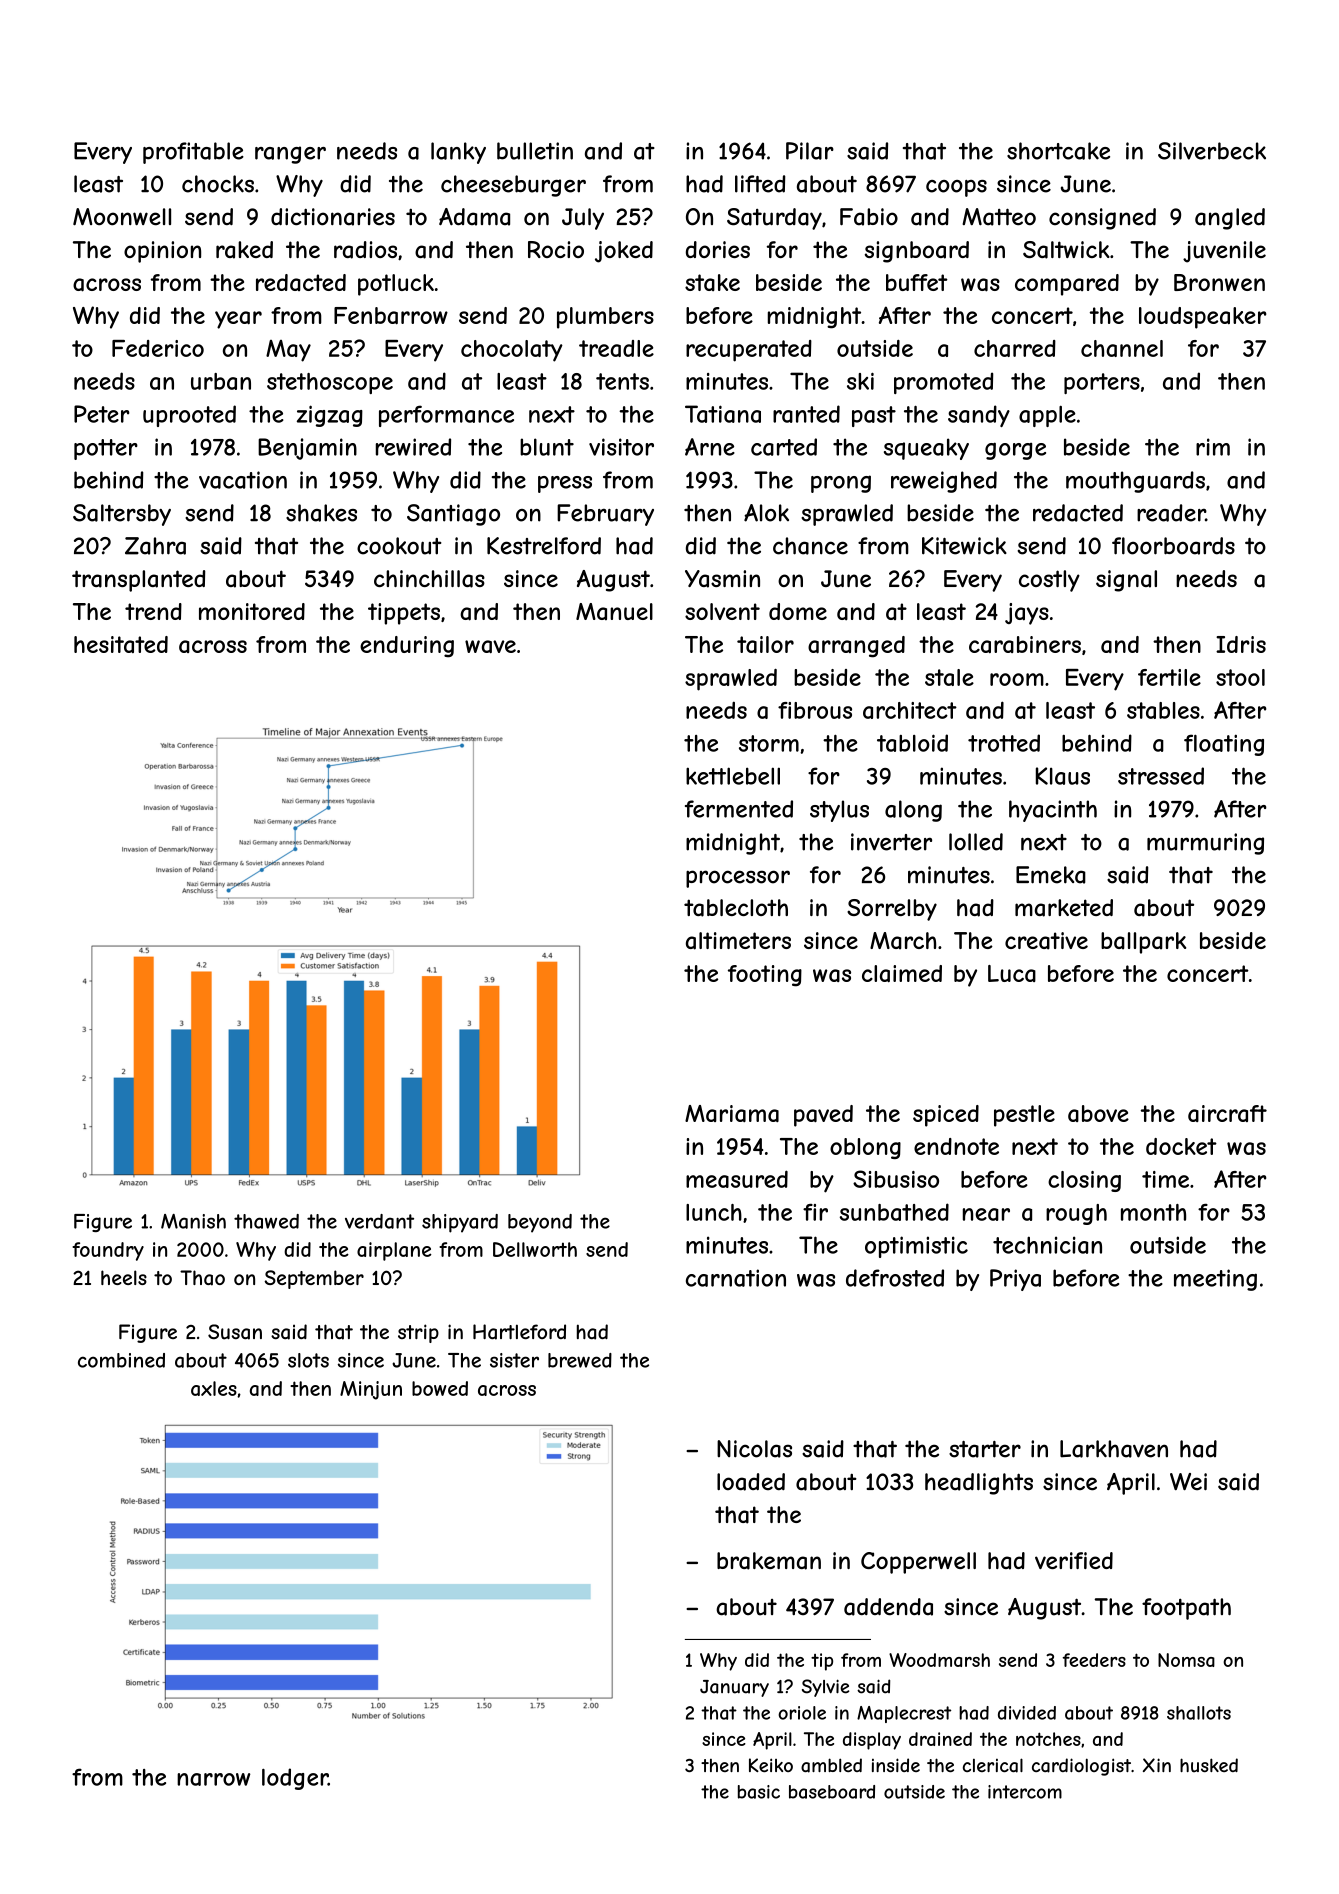 This document has width=1339, height=1894. I want to click on potter, so click(106, 449).
